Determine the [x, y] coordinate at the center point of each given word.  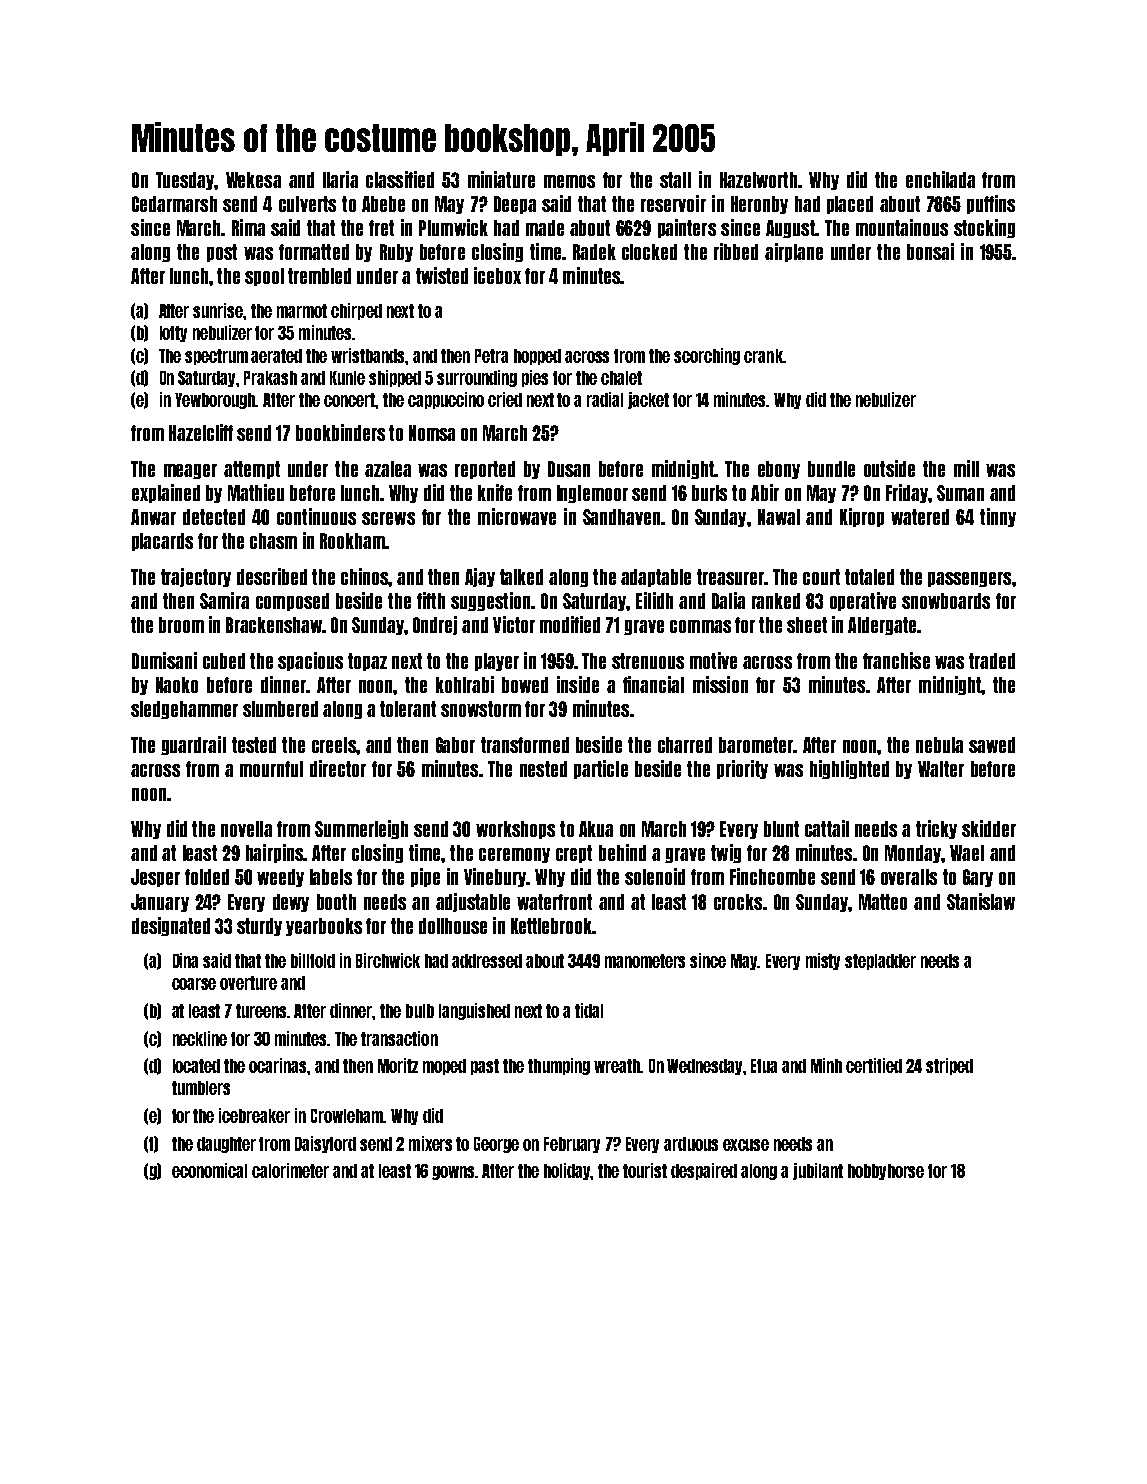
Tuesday [185, 181]
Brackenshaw [274, 625]
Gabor [455, 745]
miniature [501, 179]
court [821, 577]
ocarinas [278, 1065]
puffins [991, 204]
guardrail [193, 745]
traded [992, 661]
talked [521, 577]
